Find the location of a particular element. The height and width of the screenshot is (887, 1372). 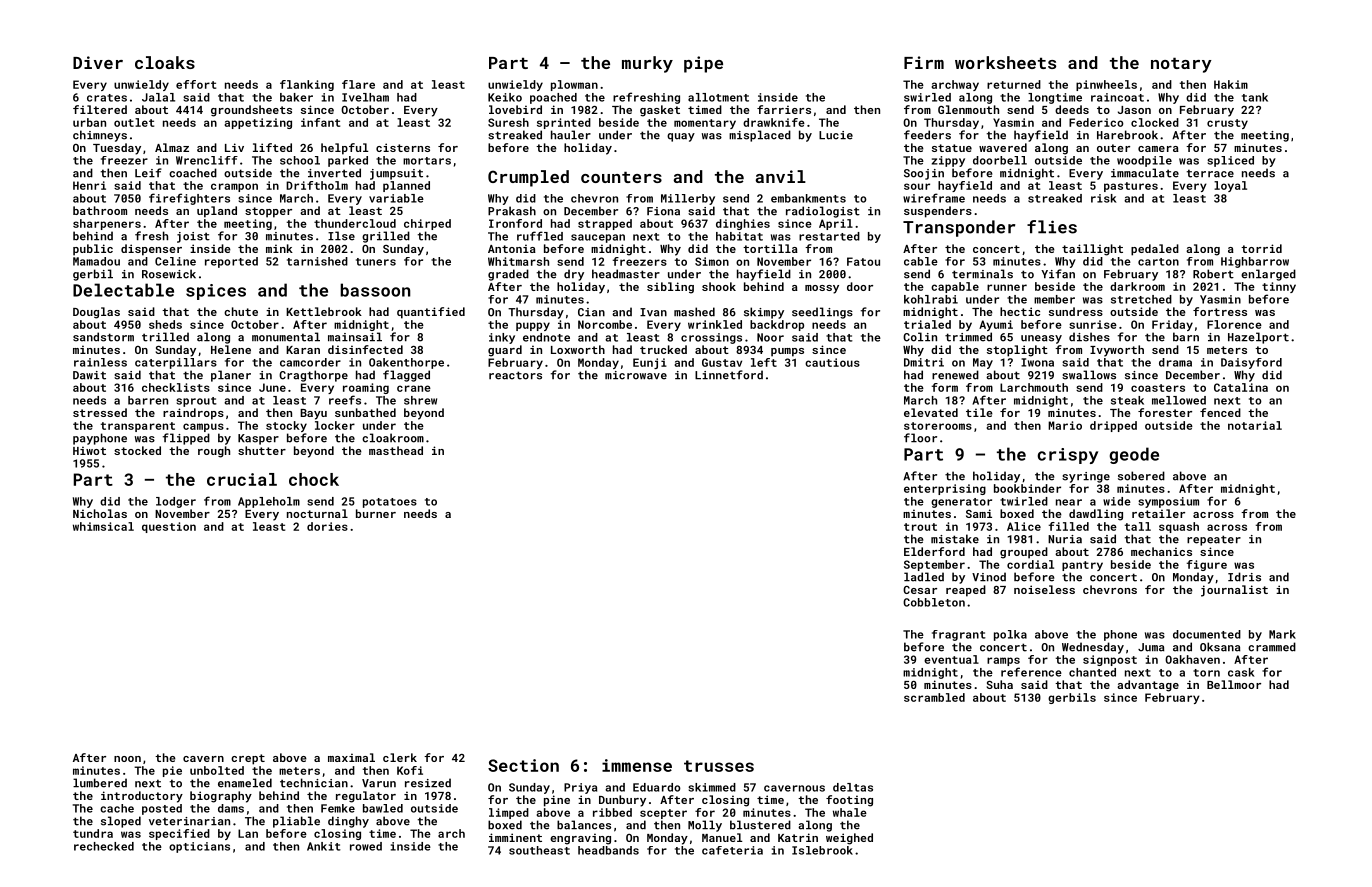

noon is located at coordinates (127, 759).
